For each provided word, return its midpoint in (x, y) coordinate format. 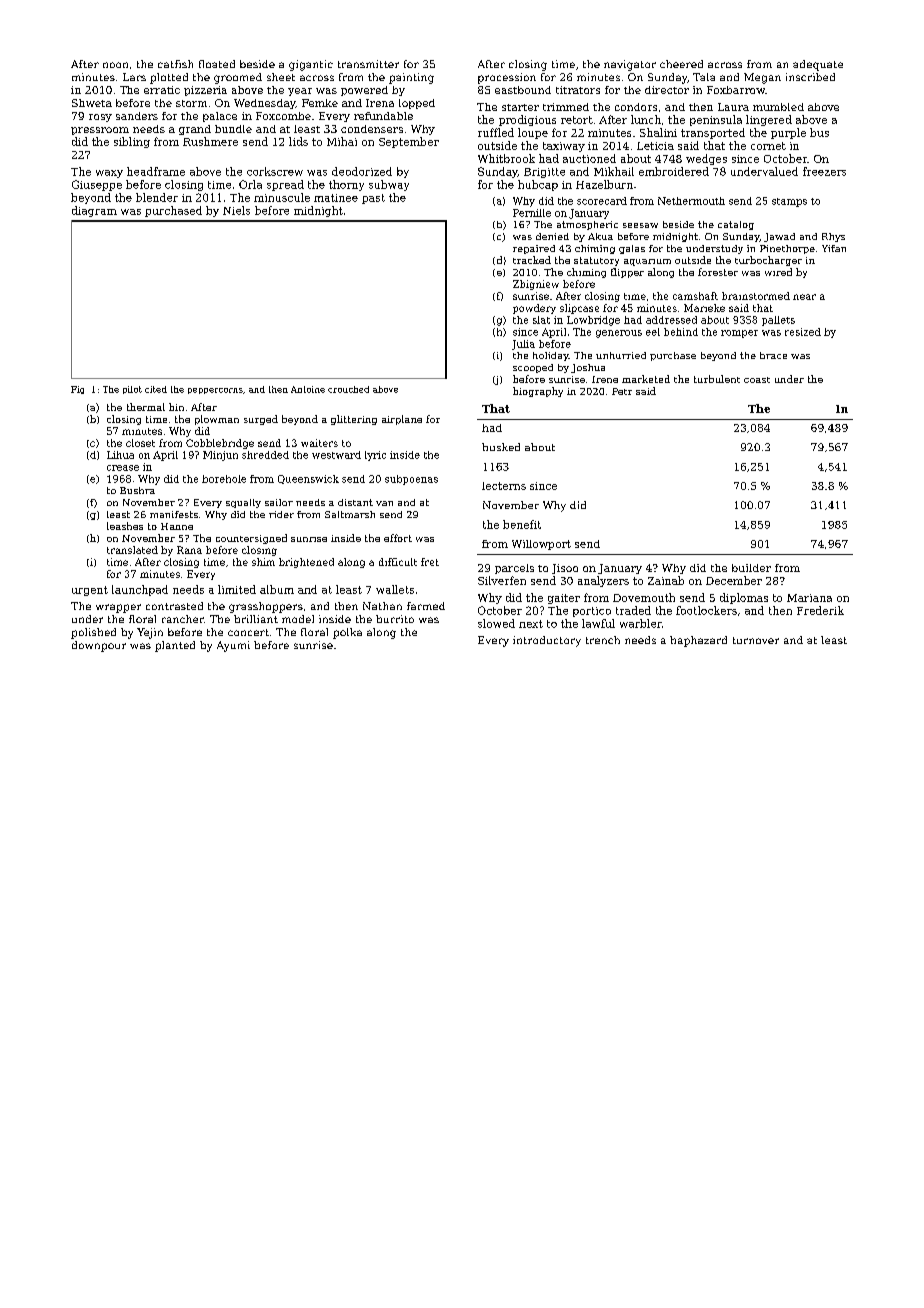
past (373, 199)
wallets (395, 589)
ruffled (496, 132)
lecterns (504, 486)
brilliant (256, 619)
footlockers (706, 610)
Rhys (833, 237)
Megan (762, 78)
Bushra (137, 490)
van (384, 503)
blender (157, 197)
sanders (137, 116)
